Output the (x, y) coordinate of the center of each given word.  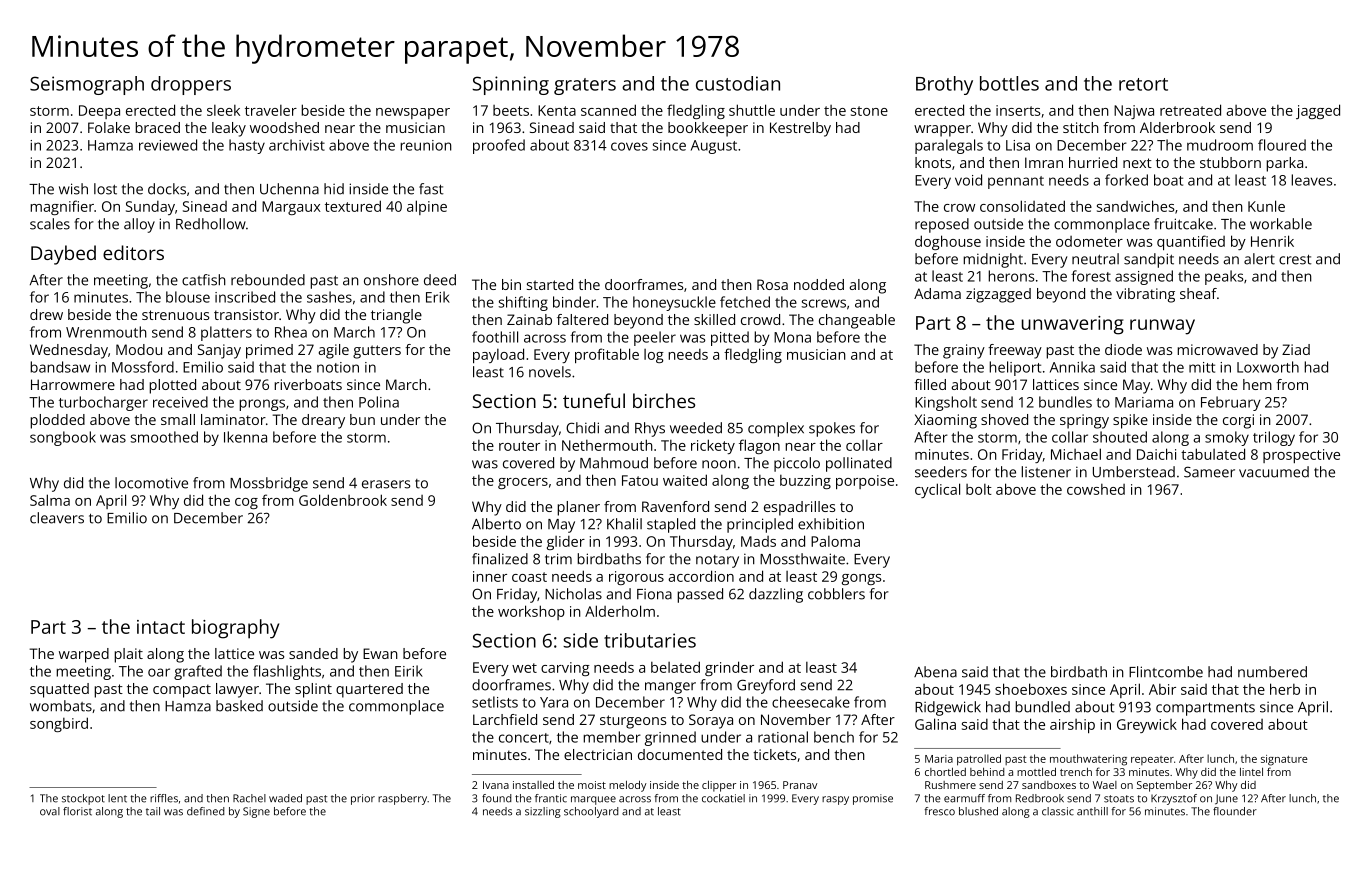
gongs (862, 579)
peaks (1224, 277)
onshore (391, 280)
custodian (738, 83)
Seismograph (87, 85)
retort (1143, 84)
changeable (857, 321)
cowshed (1096, 489)
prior (363, 799)
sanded (313, 653)
